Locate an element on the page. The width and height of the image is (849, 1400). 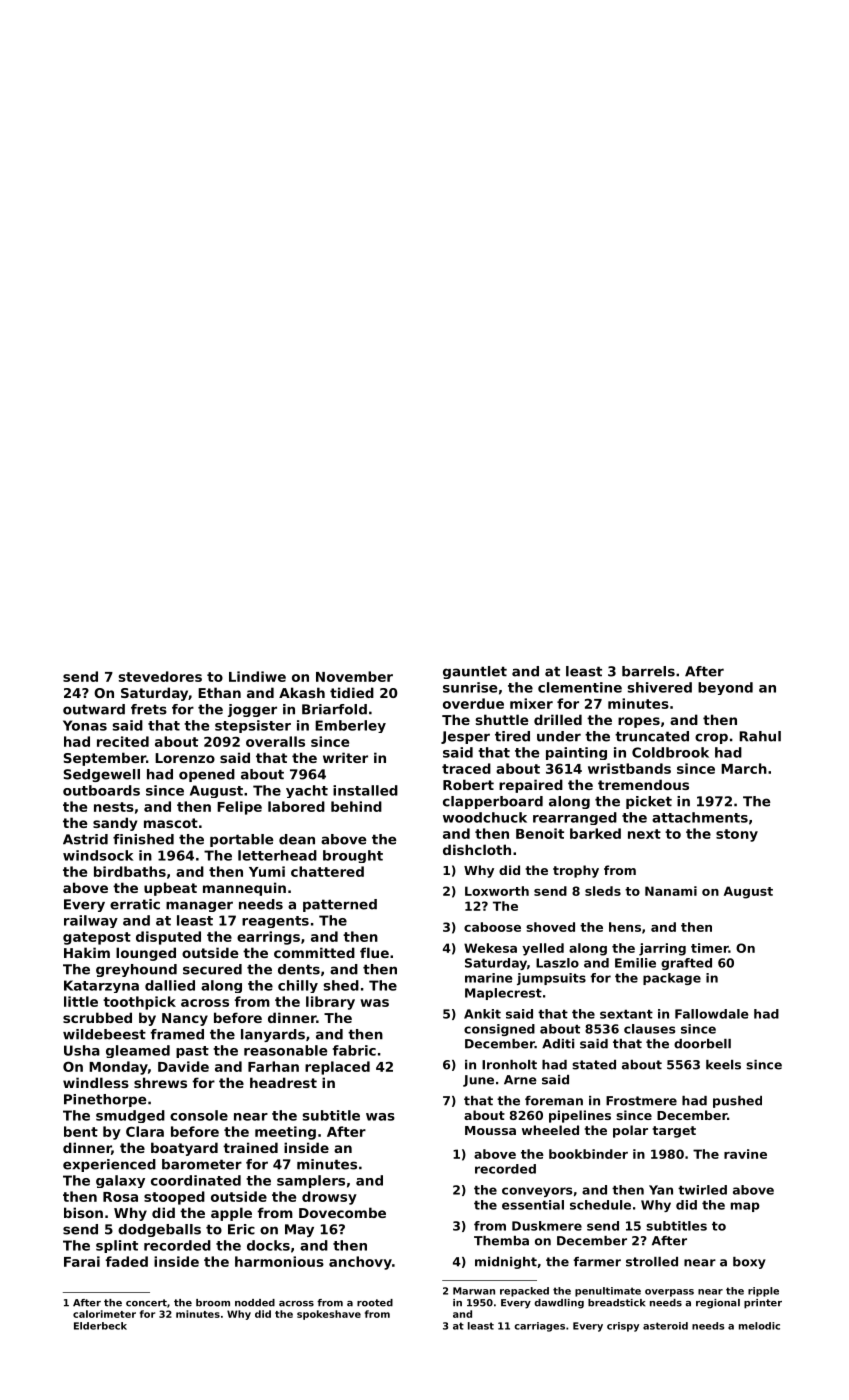
November is located at coordinates (354, 676).
